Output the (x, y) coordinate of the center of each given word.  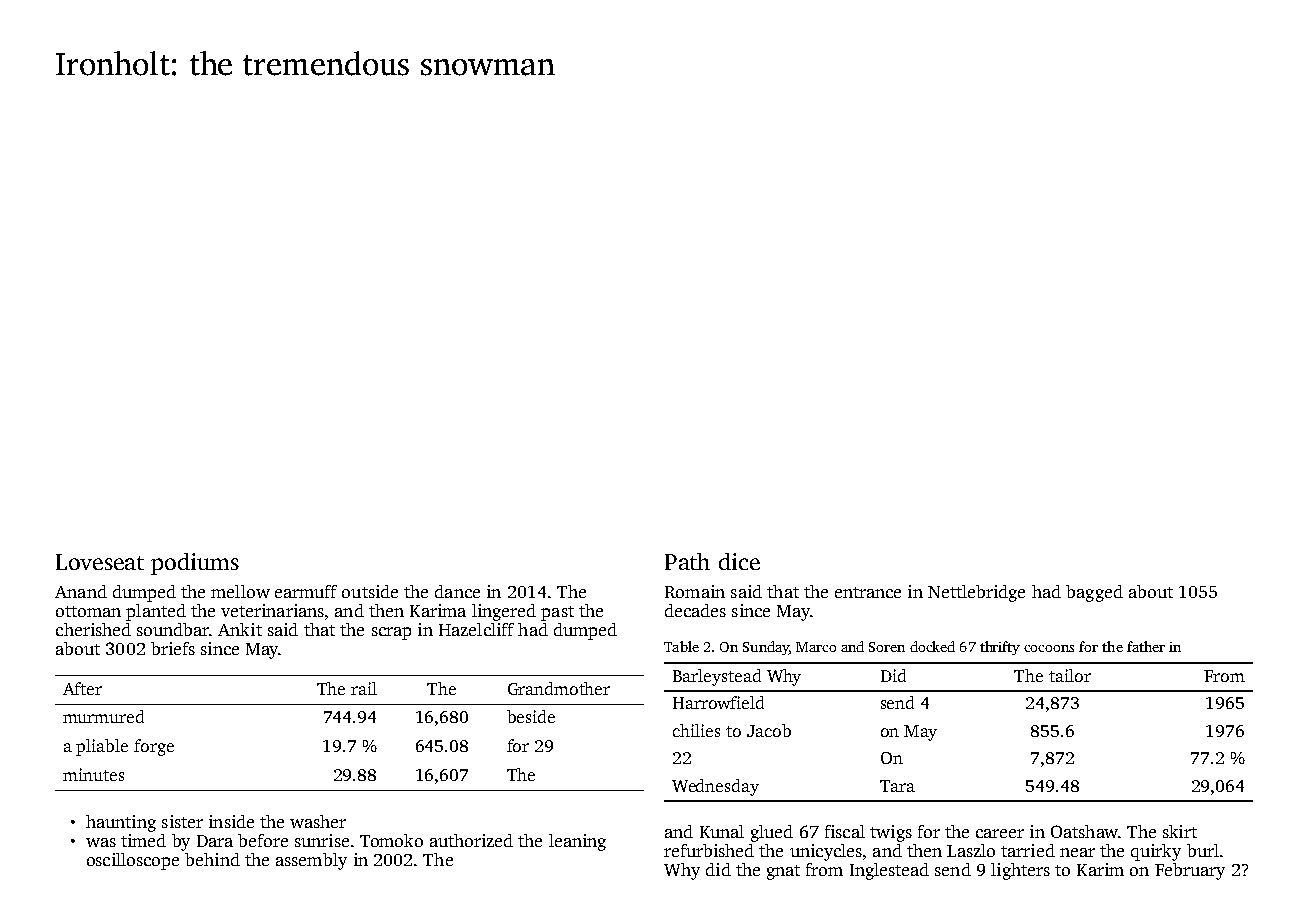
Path (687, 561)
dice (739, 561)
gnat (783, 872)
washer (318, 821)
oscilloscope (133, 861)
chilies (696, 730)
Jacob (769, 730)
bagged (1094, 593)
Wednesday (715, 787)
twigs (891, 833)
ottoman (88, 611)
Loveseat (100, 562)
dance (457, 591)
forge (154, 747)
